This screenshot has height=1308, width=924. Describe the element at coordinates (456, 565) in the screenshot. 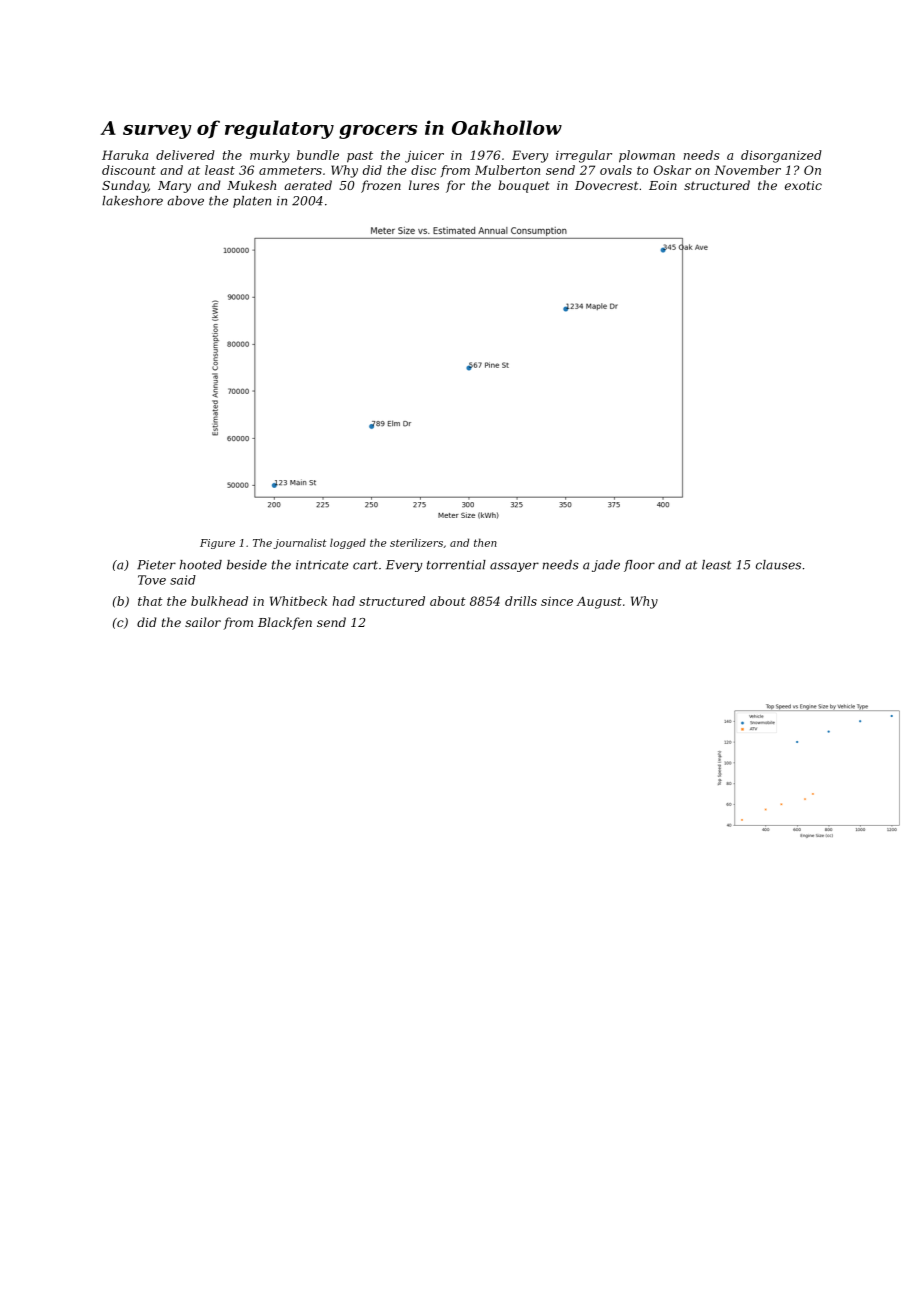

I see `torrential` at that location.
